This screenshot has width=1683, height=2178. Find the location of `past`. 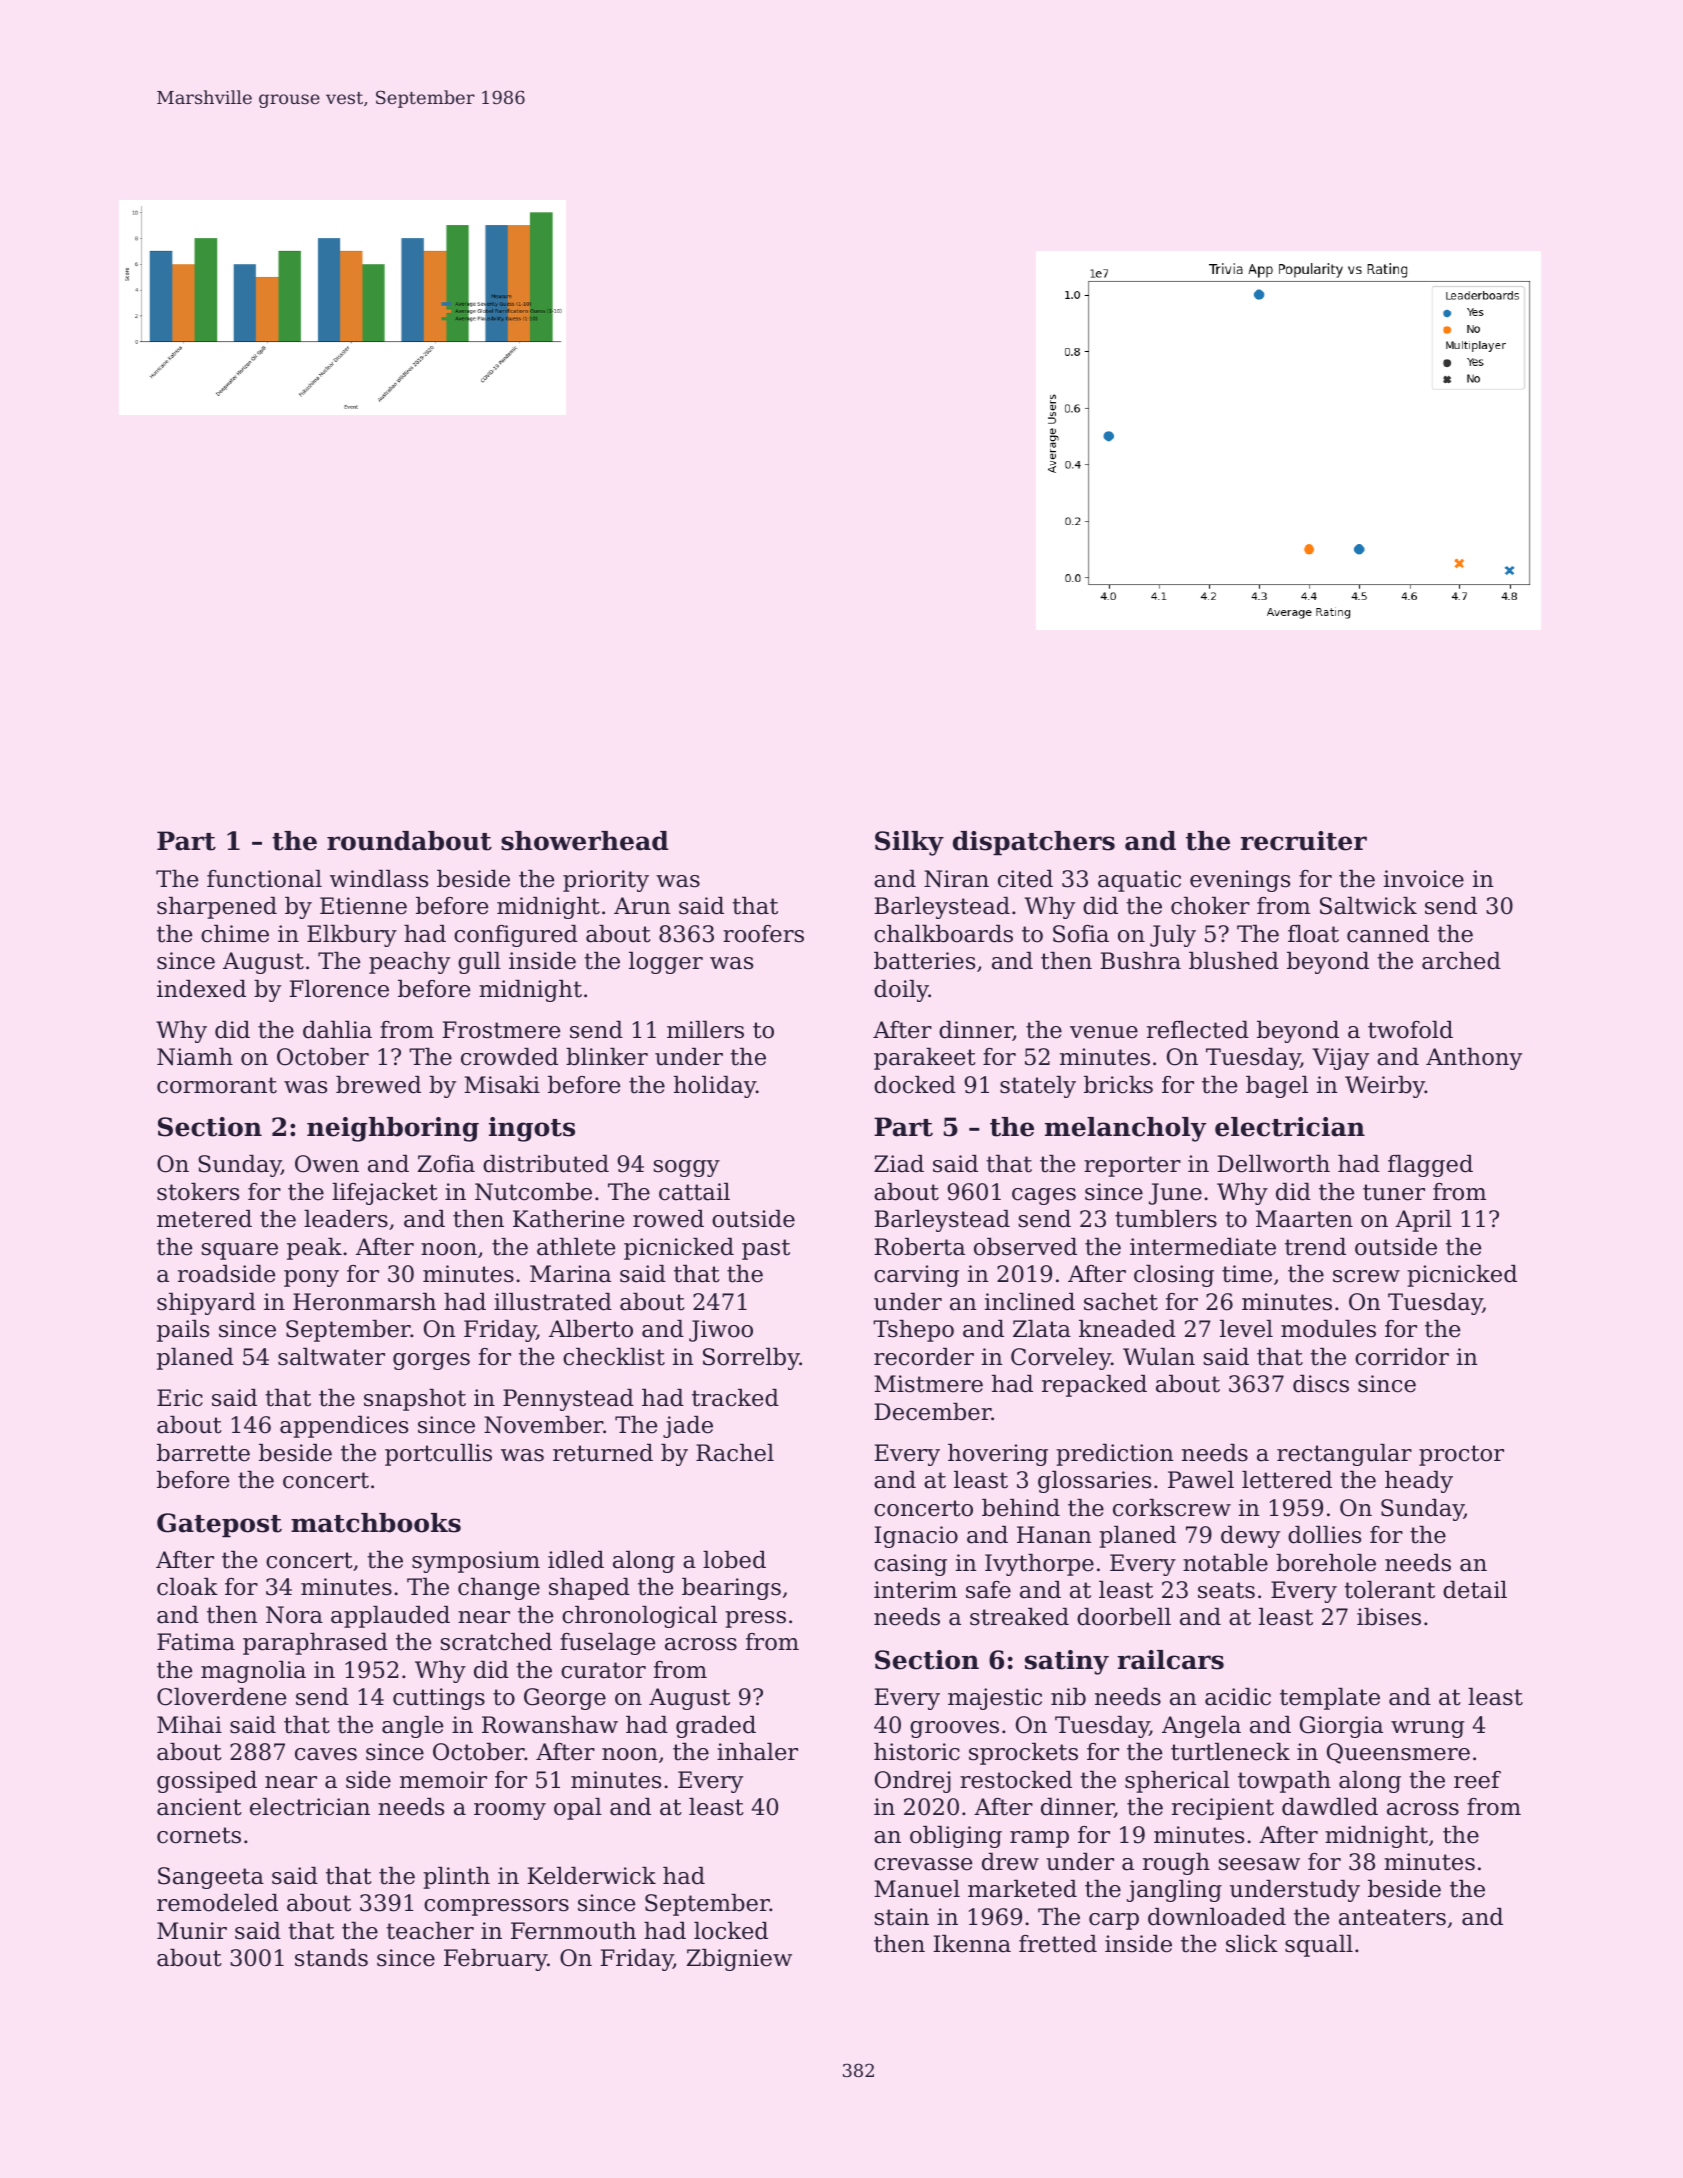

past is located at coordinates (766, 1249).
